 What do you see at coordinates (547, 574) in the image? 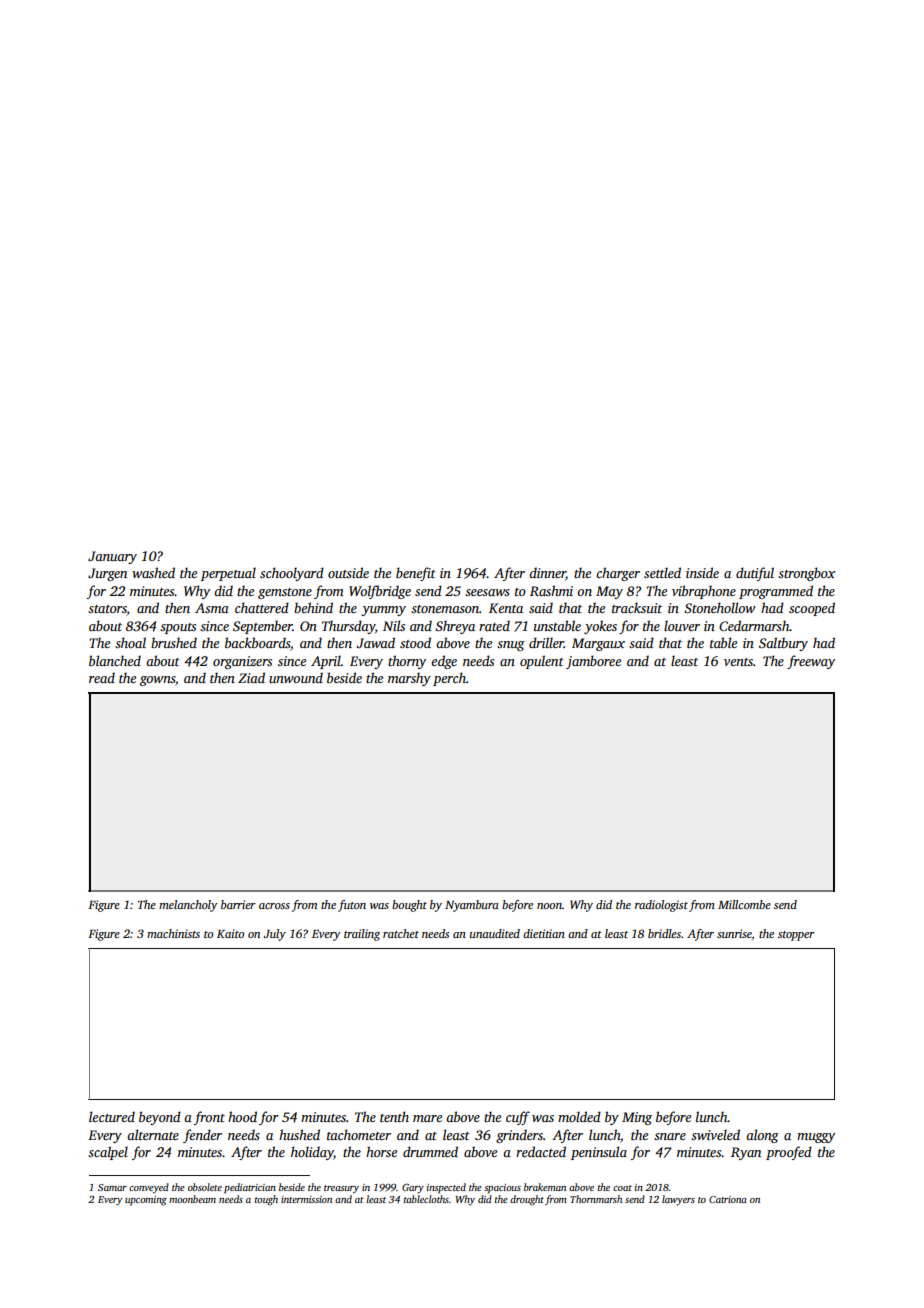
I see `dinner` at bounding box center [547, 574].
